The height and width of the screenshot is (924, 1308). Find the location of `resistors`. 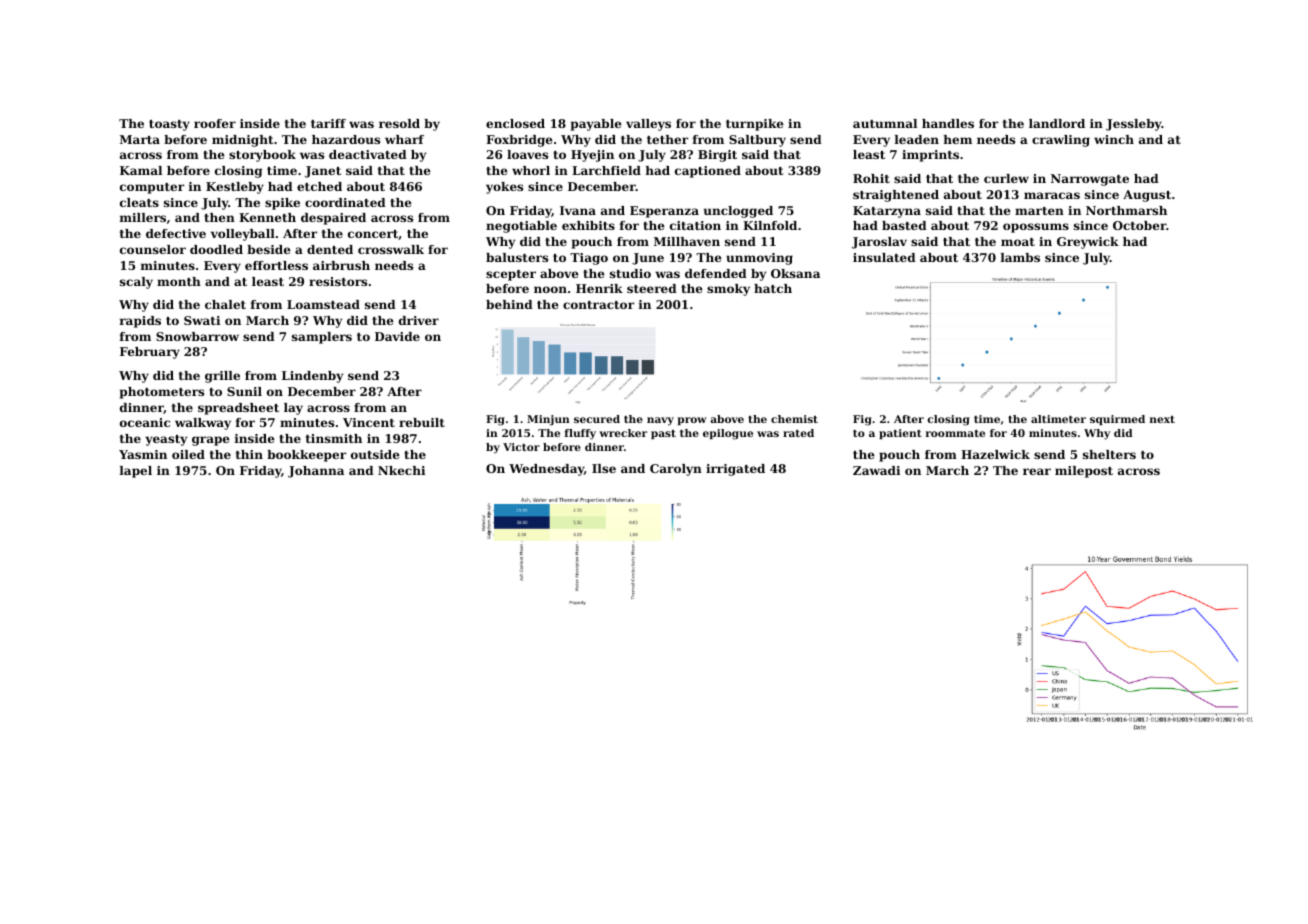

resistors is located at coordinates (338, 281).
